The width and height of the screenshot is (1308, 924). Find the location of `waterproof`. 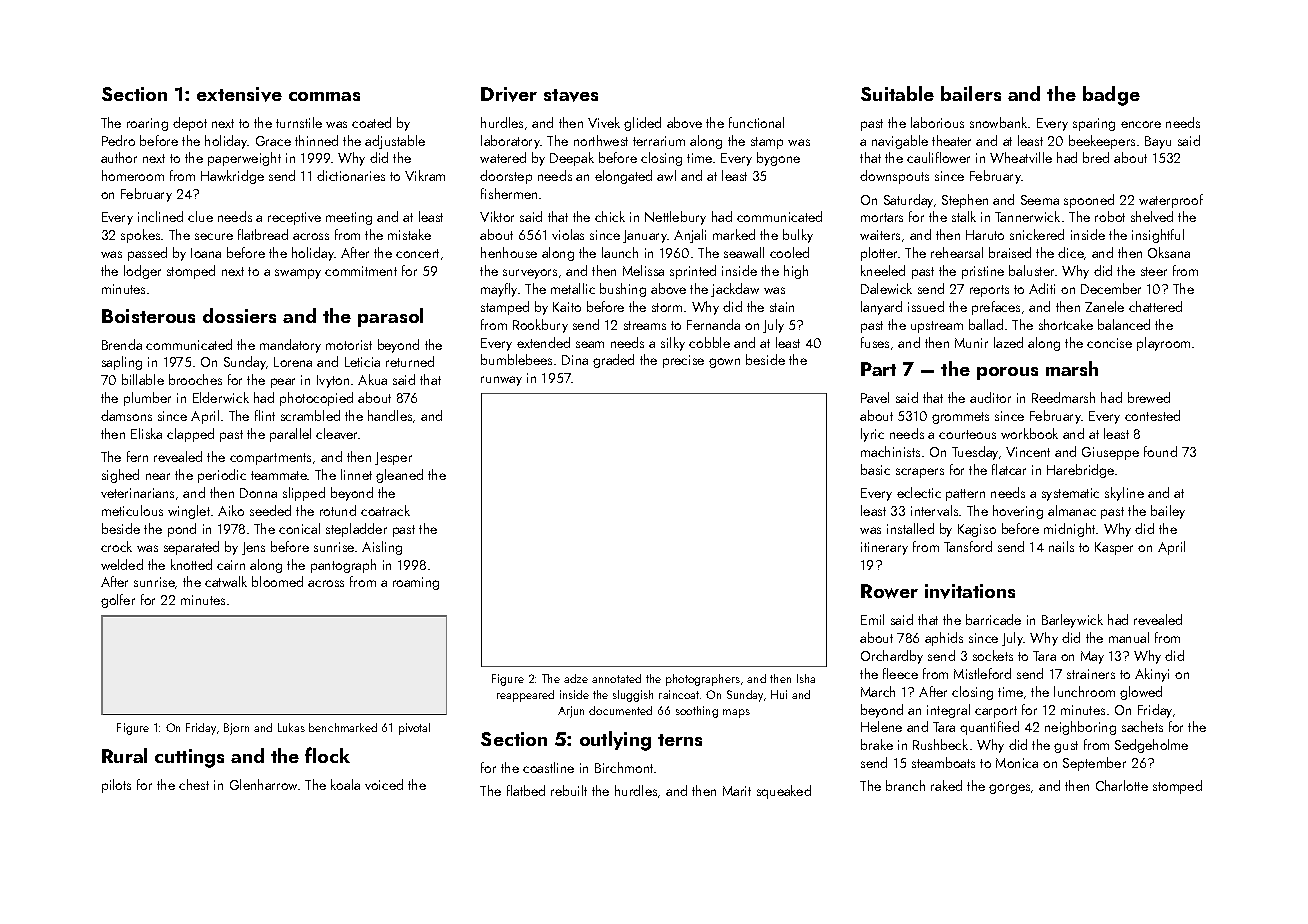

waterproof is located at coordinates (1171, 201).
